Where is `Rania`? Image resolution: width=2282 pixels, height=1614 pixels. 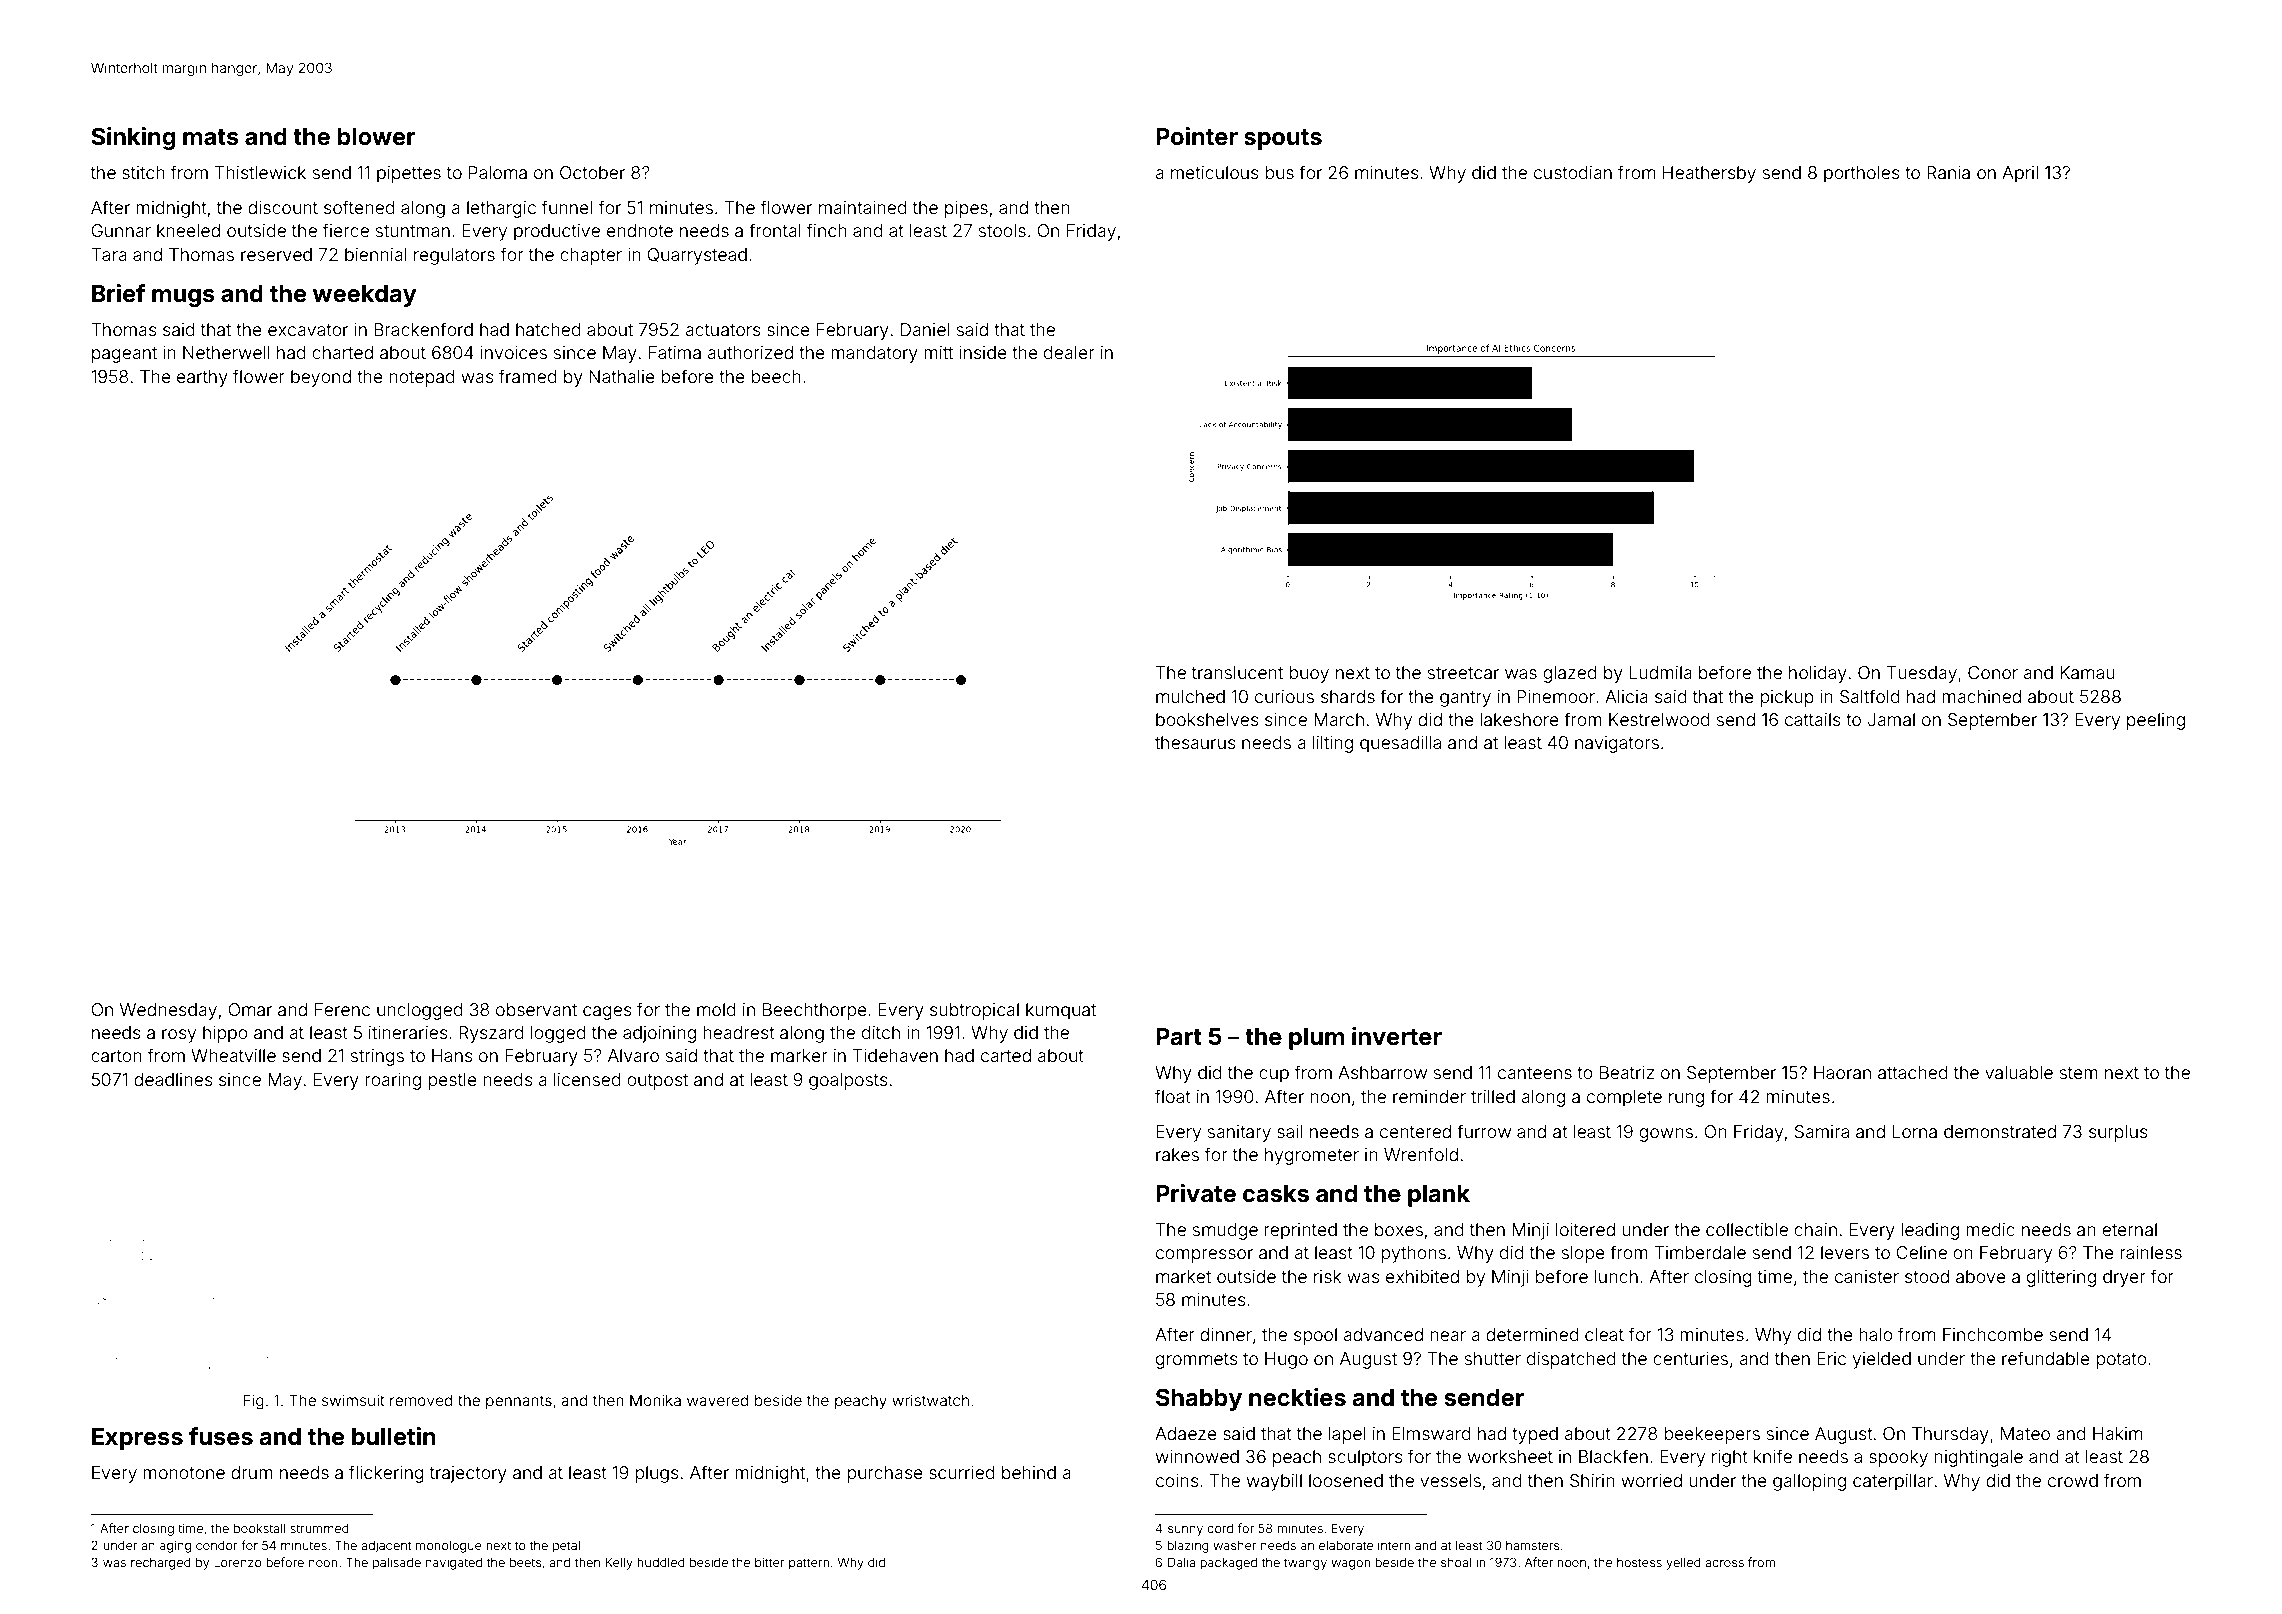
Rania is located at coordinates (1948, 172).
